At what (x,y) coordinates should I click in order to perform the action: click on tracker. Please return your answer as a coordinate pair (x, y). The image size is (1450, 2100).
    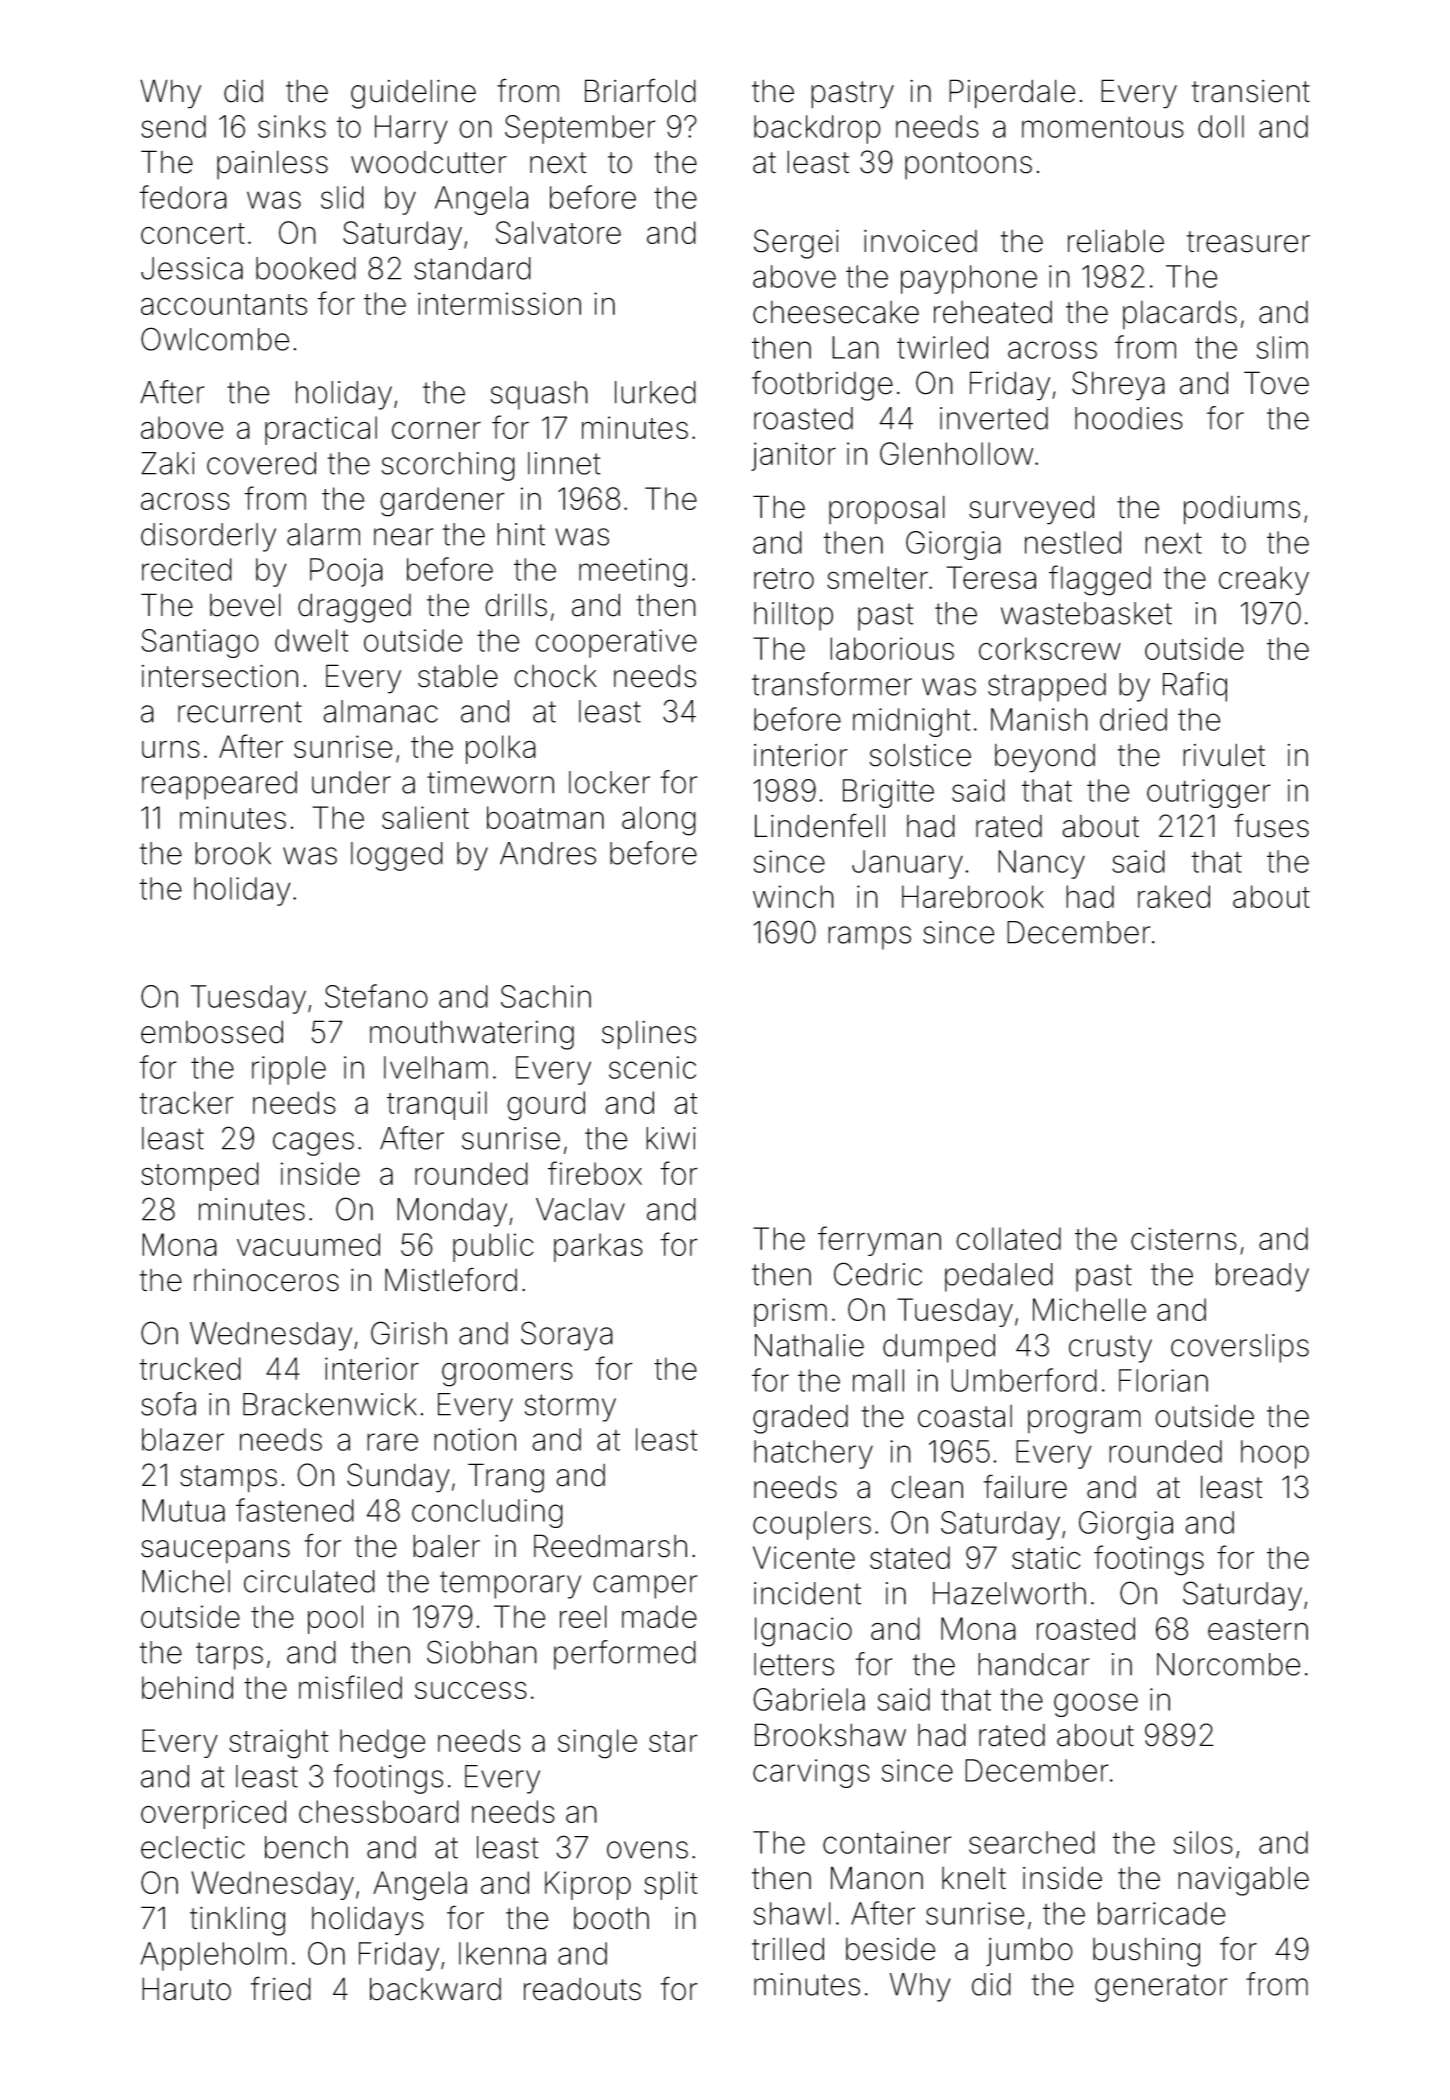
    Looking at the image, I should click on (186, 1102).
